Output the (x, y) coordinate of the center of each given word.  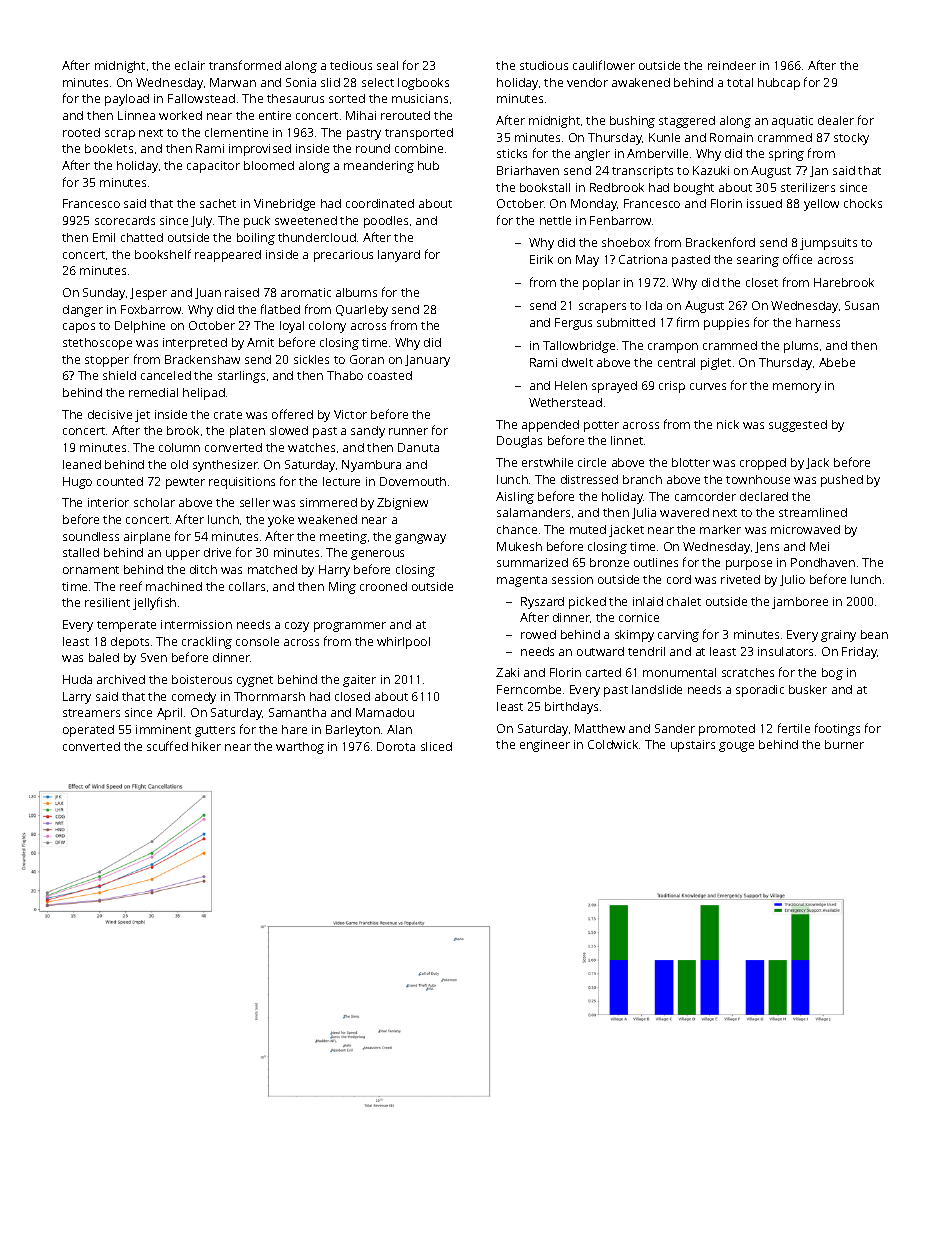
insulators (785, 651)
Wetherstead (565, 402)
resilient (107, 602)
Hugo (77, 483)
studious (544, 65)
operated (88, 731)
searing (758, 261)
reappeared (228, 256)
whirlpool (403, 643)
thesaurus (295, 98)
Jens (767, 547)
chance (517, 529)
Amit (260, 342)
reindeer (732, 65)
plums (801, 347)
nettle (555, 220)
